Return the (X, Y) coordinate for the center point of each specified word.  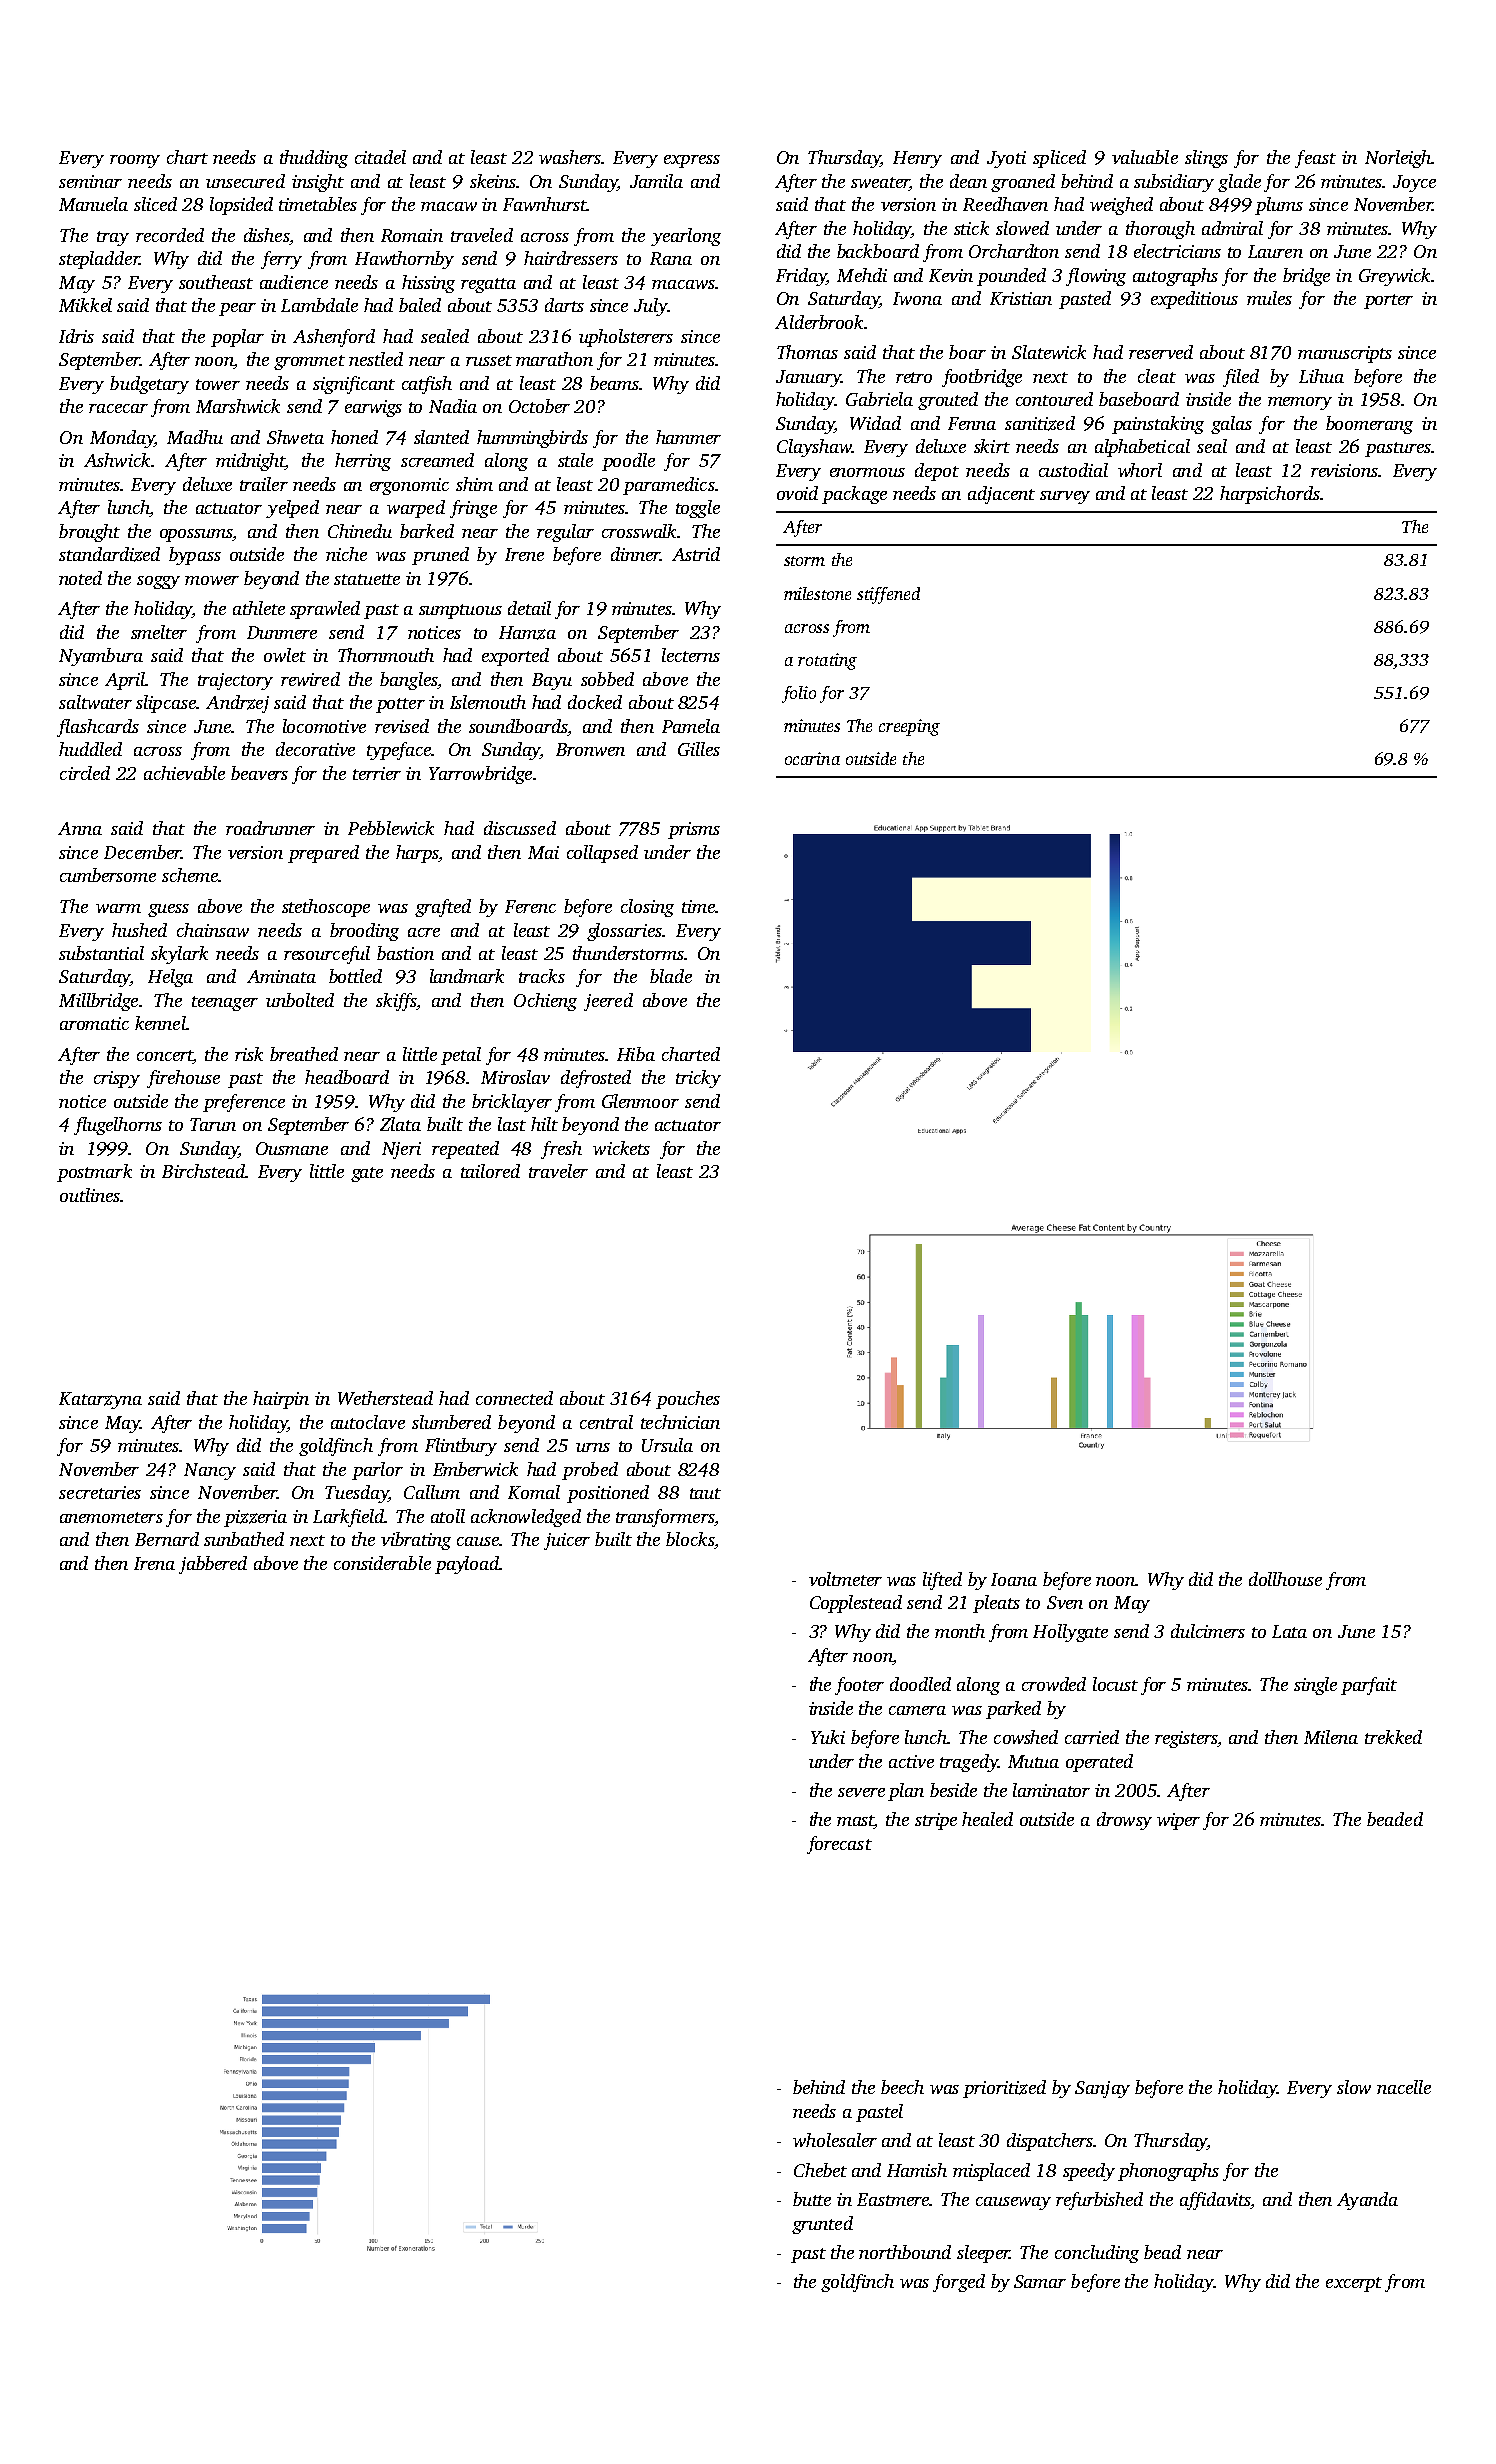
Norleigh (1398, 159)
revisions (1344, 470)
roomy (135, 161)
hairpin (281, 1400)
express (692, 161)
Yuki (828, 1737)
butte (812, 2199)
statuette (367, 579)
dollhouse (1285, 1579)
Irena (154, 1563)
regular (565, 533)
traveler (558, 1171)
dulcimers (1208, 1631)
